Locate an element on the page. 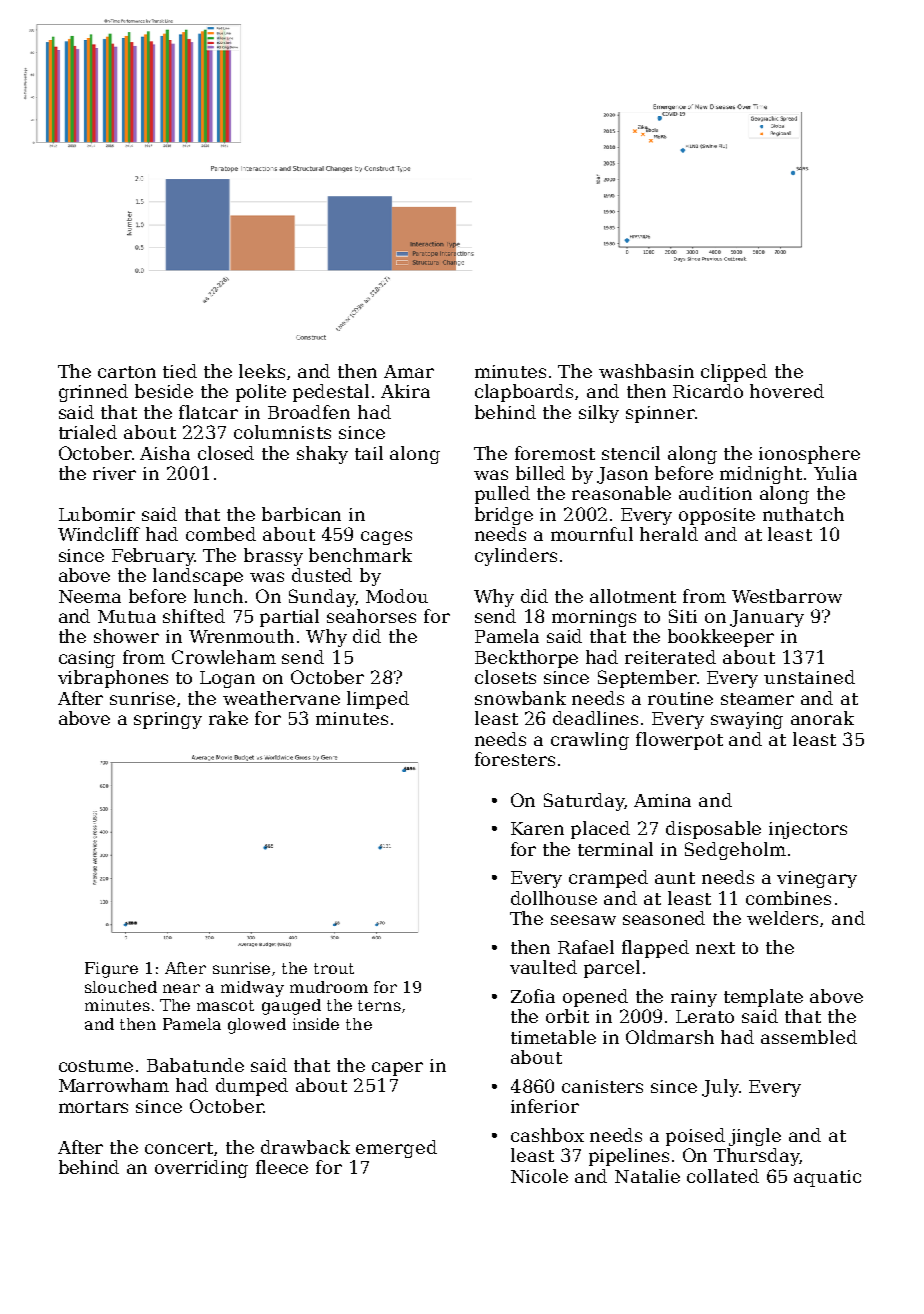  clapboards is located at coordinates (524, 393).
